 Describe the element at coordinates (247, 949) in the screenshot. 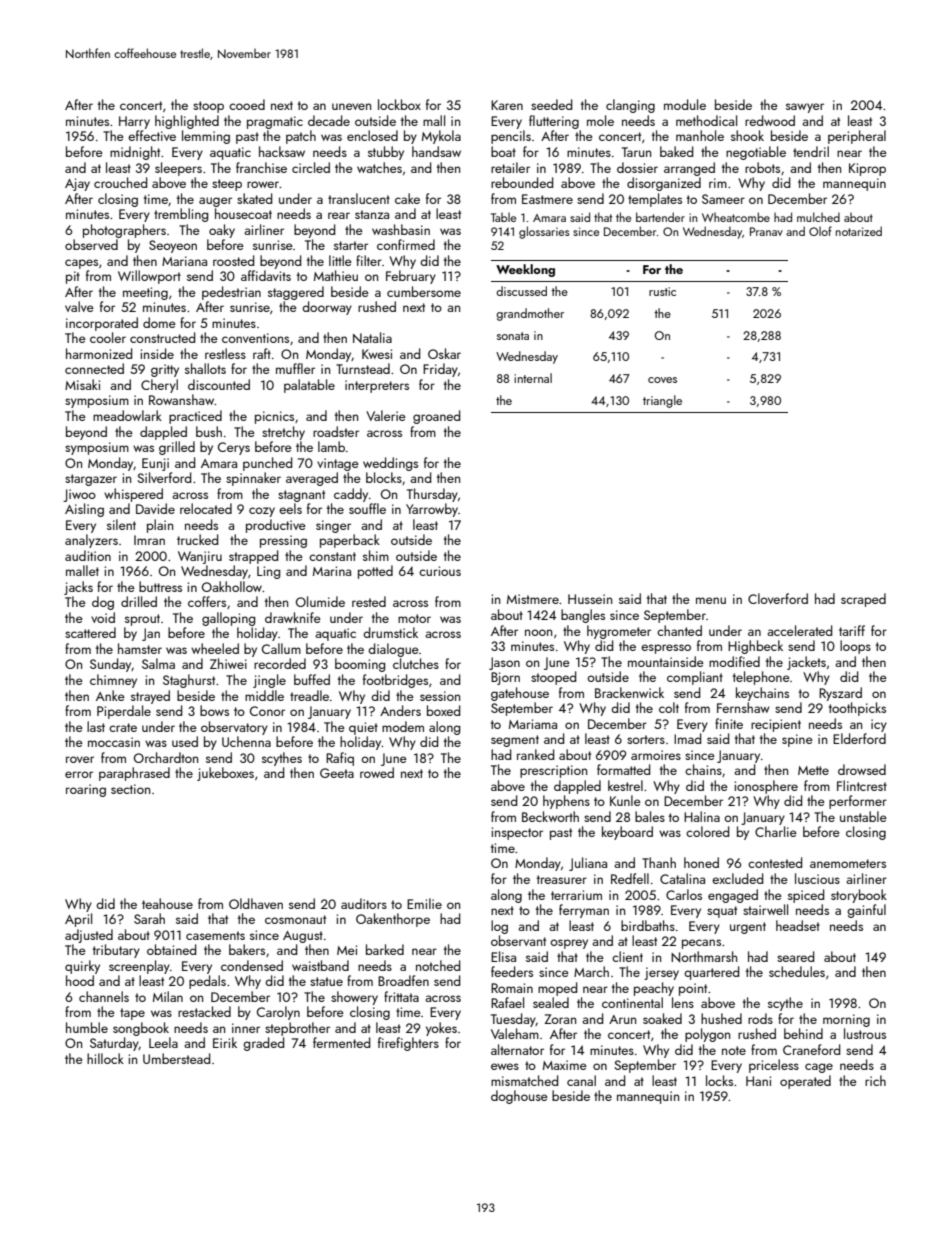

I see `bakers` at that location.
